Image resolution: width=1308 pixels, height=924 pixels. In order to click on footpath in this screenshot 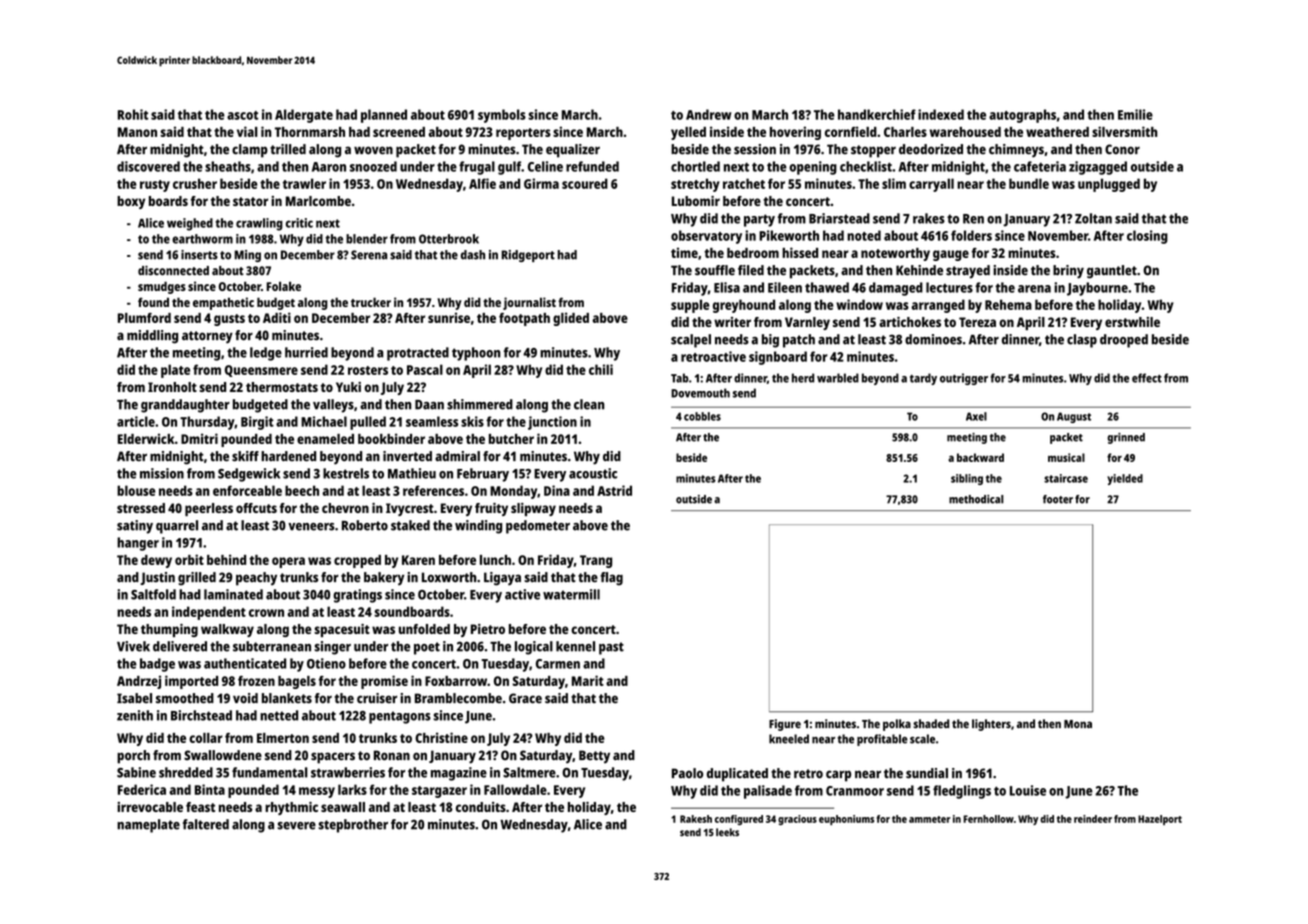, I will do `click(524, 319)`.
